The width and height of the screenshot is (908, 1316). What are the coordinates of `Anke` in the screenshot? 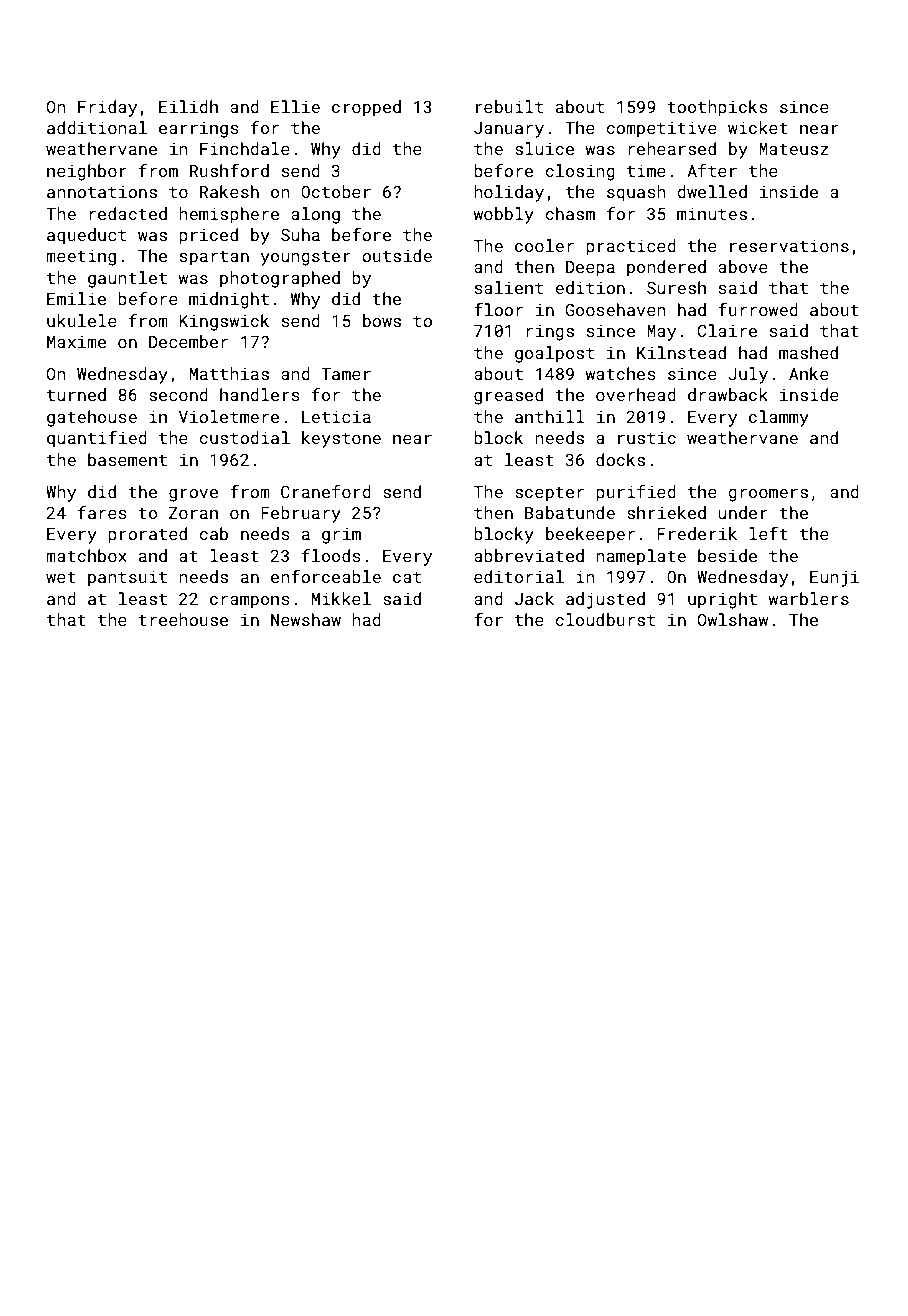 It's located at (809, 373).
